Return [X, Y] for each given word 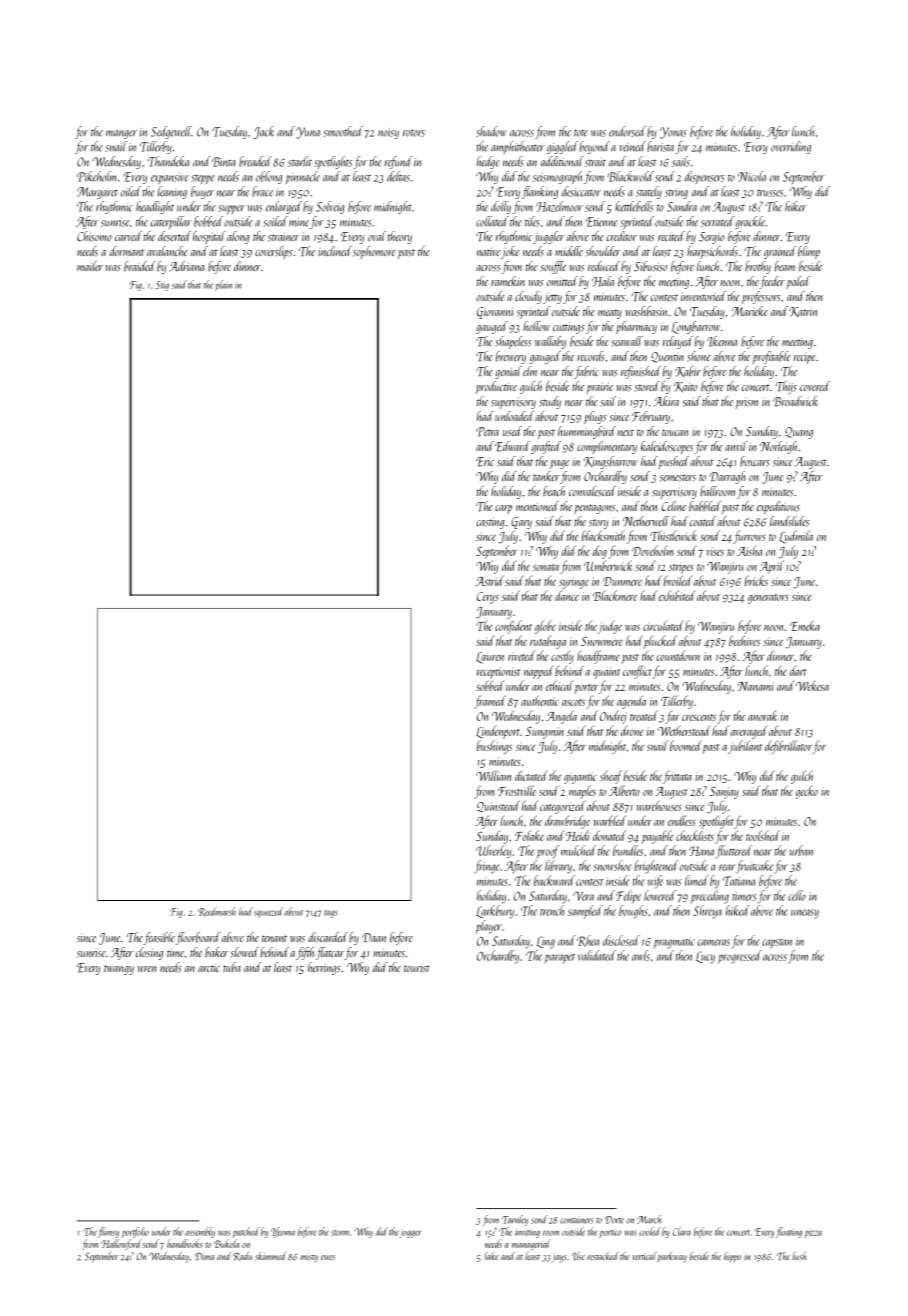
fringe [487, 867]
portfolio [135, 1232]
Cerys [488, 598]
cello [797, 895]
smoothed [343, 131]
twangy [119, 970]
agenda [631, 702]
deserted [174, 236]
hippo [732, 1257]
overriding [791, 147]
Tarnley [515, 1220]
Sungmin [545, 733]
